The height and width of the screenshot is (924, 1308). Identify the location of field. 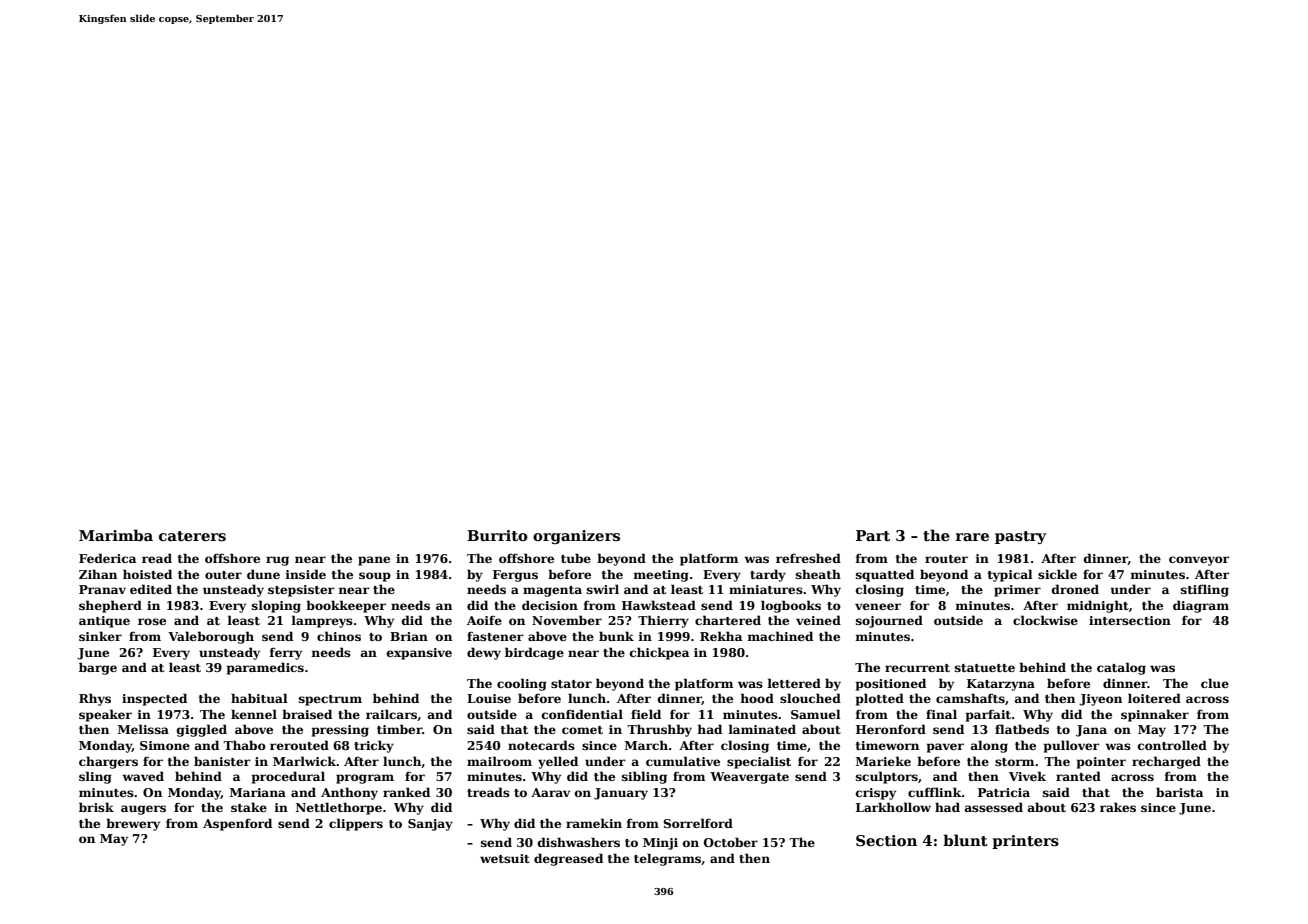
(646, 714).
